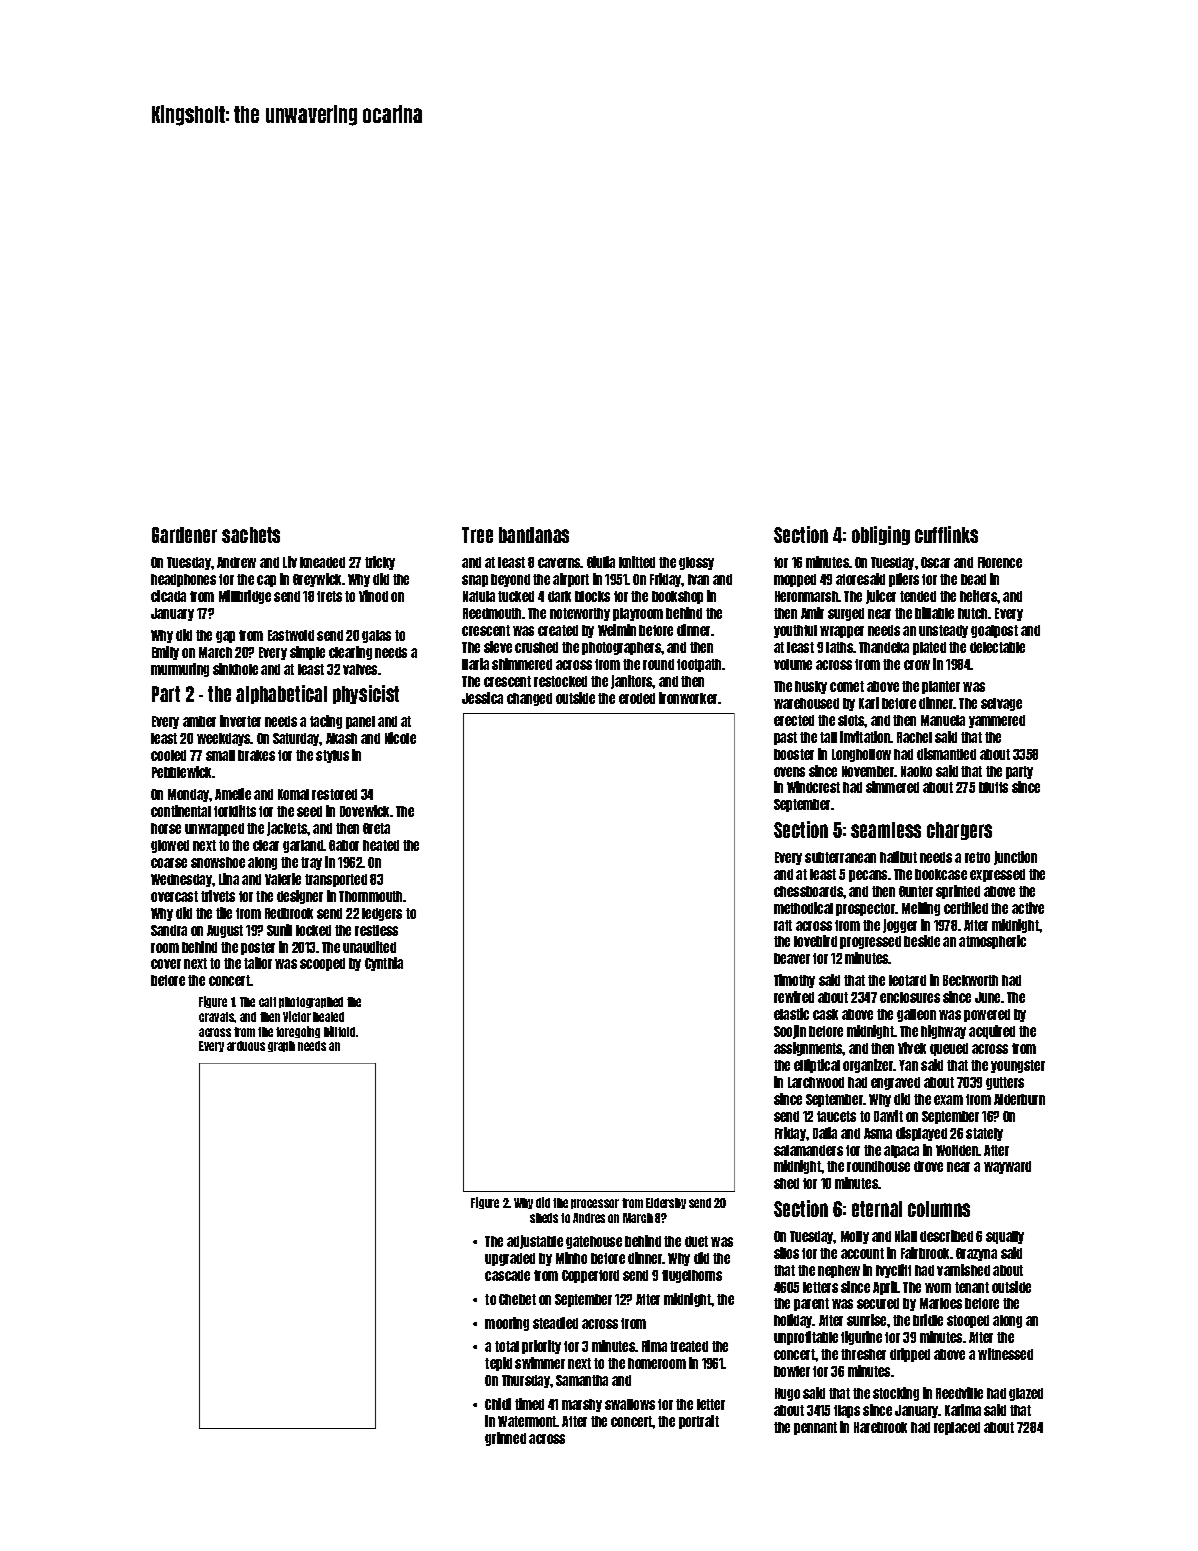 This screenshot has width=1198, height=1551. Describe the element at coordinates (1001, 704) in the screenshot. I see `selvage` at that location.
